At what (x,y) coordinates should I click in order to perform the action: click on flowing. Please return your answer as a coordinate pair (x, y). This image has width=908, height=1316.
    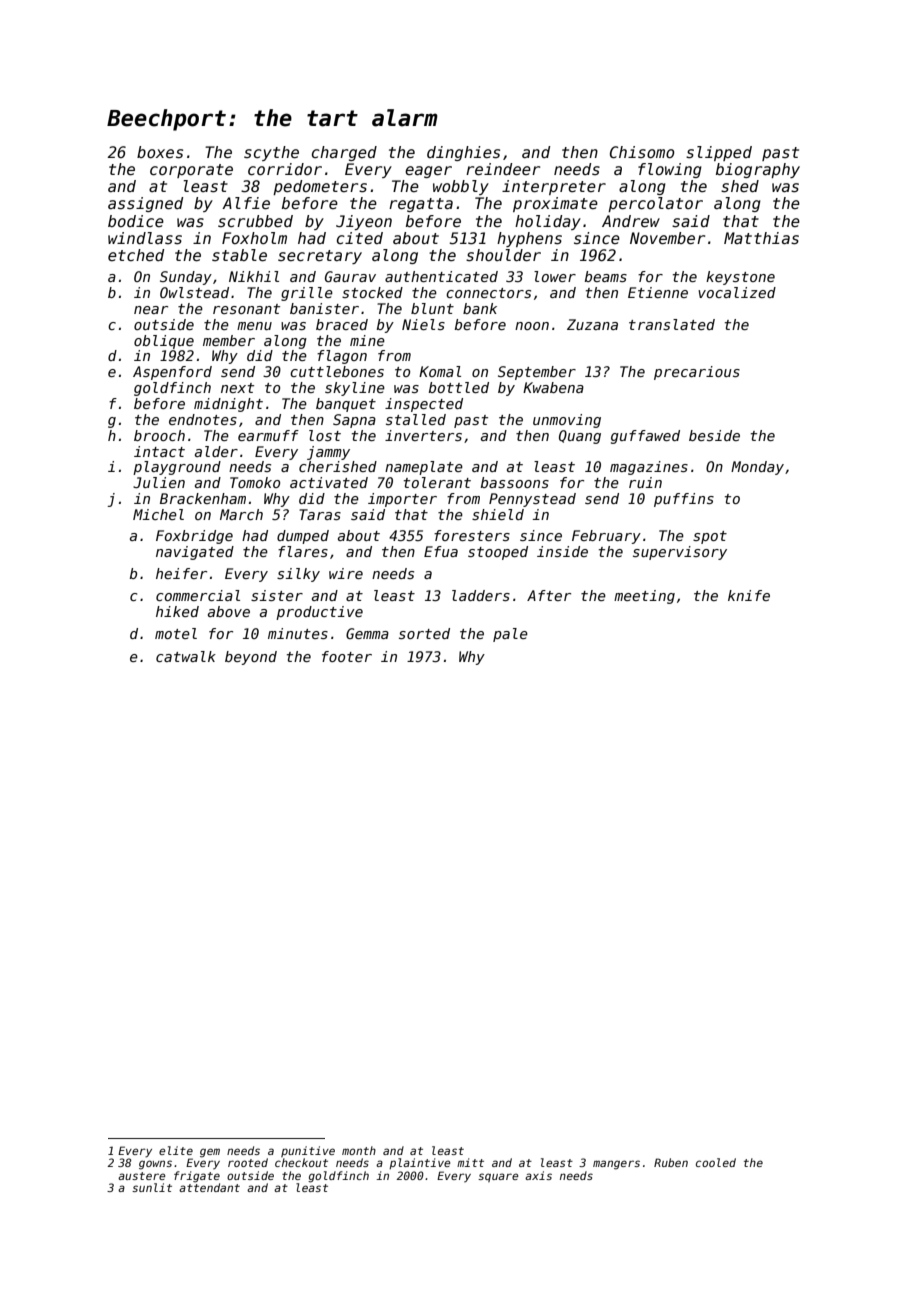
    Looking at the image, I should click on (670, 170).
